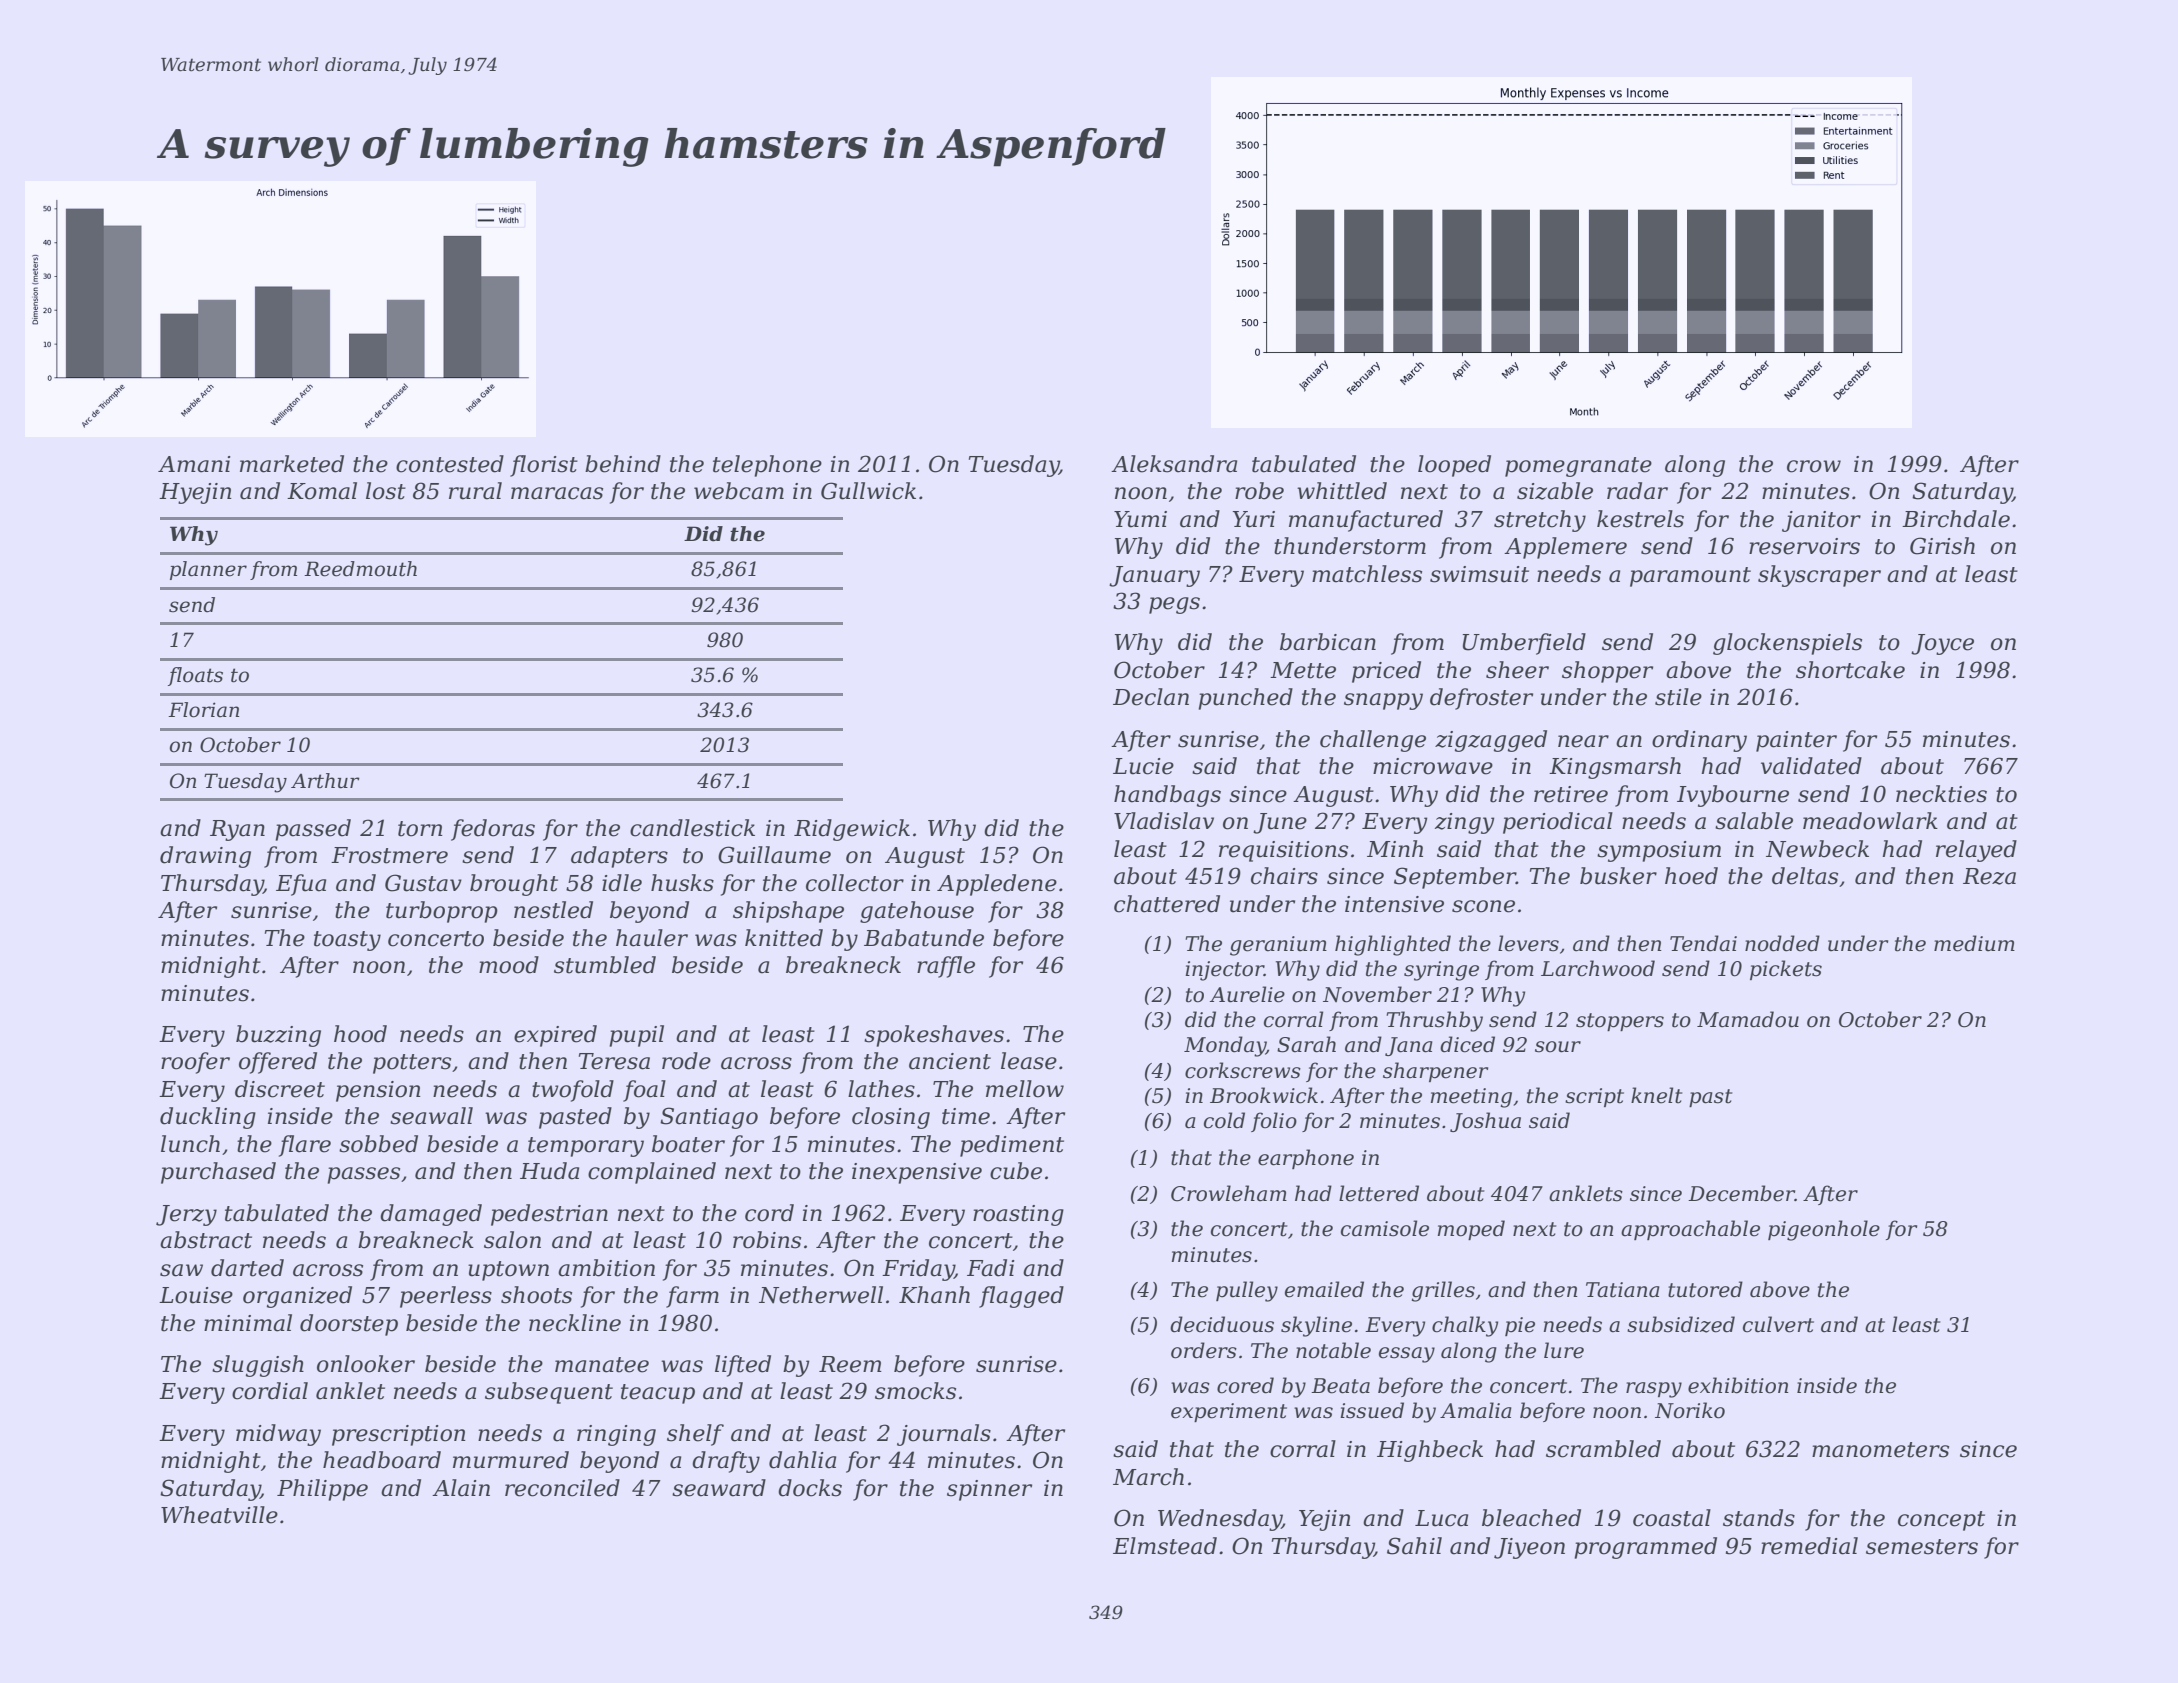 The image size is (2178, 1683). What do you see at coordinates (1165, 1546) in the image?
I see `Elmstead` at bounding box center [1165, 1546].
